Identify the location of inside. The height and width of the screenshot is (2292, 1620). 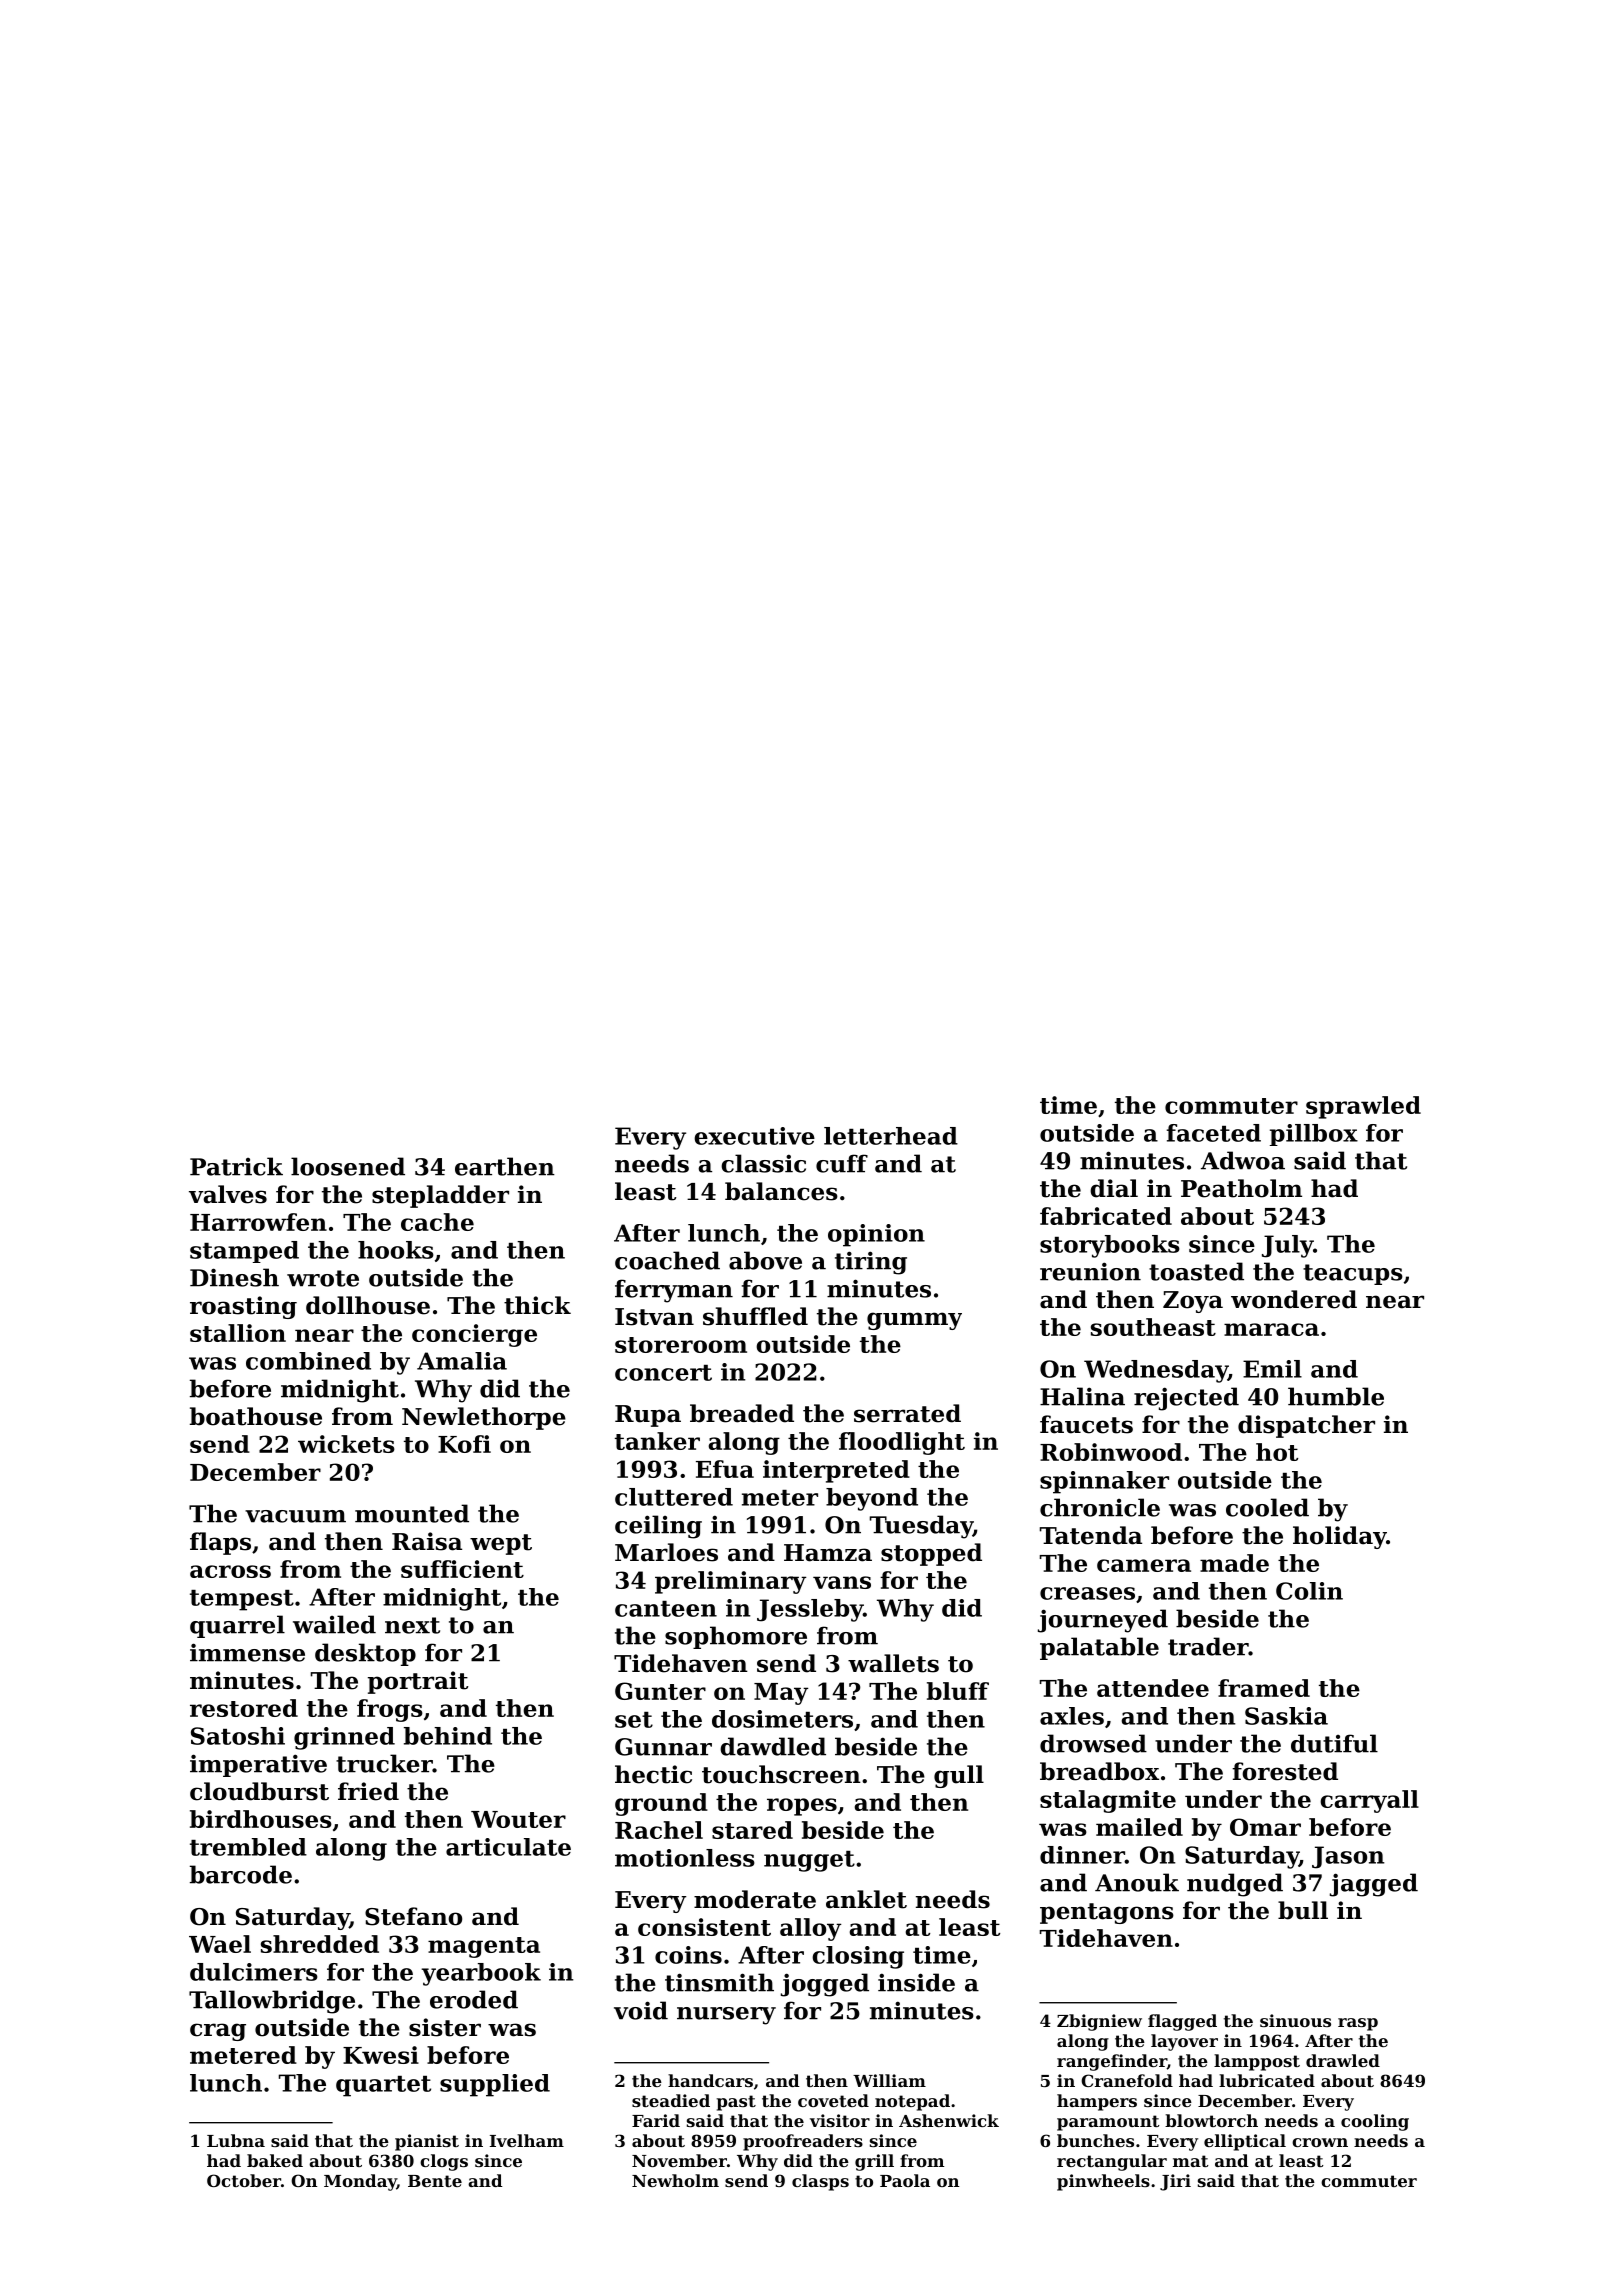
(916, 1982).
